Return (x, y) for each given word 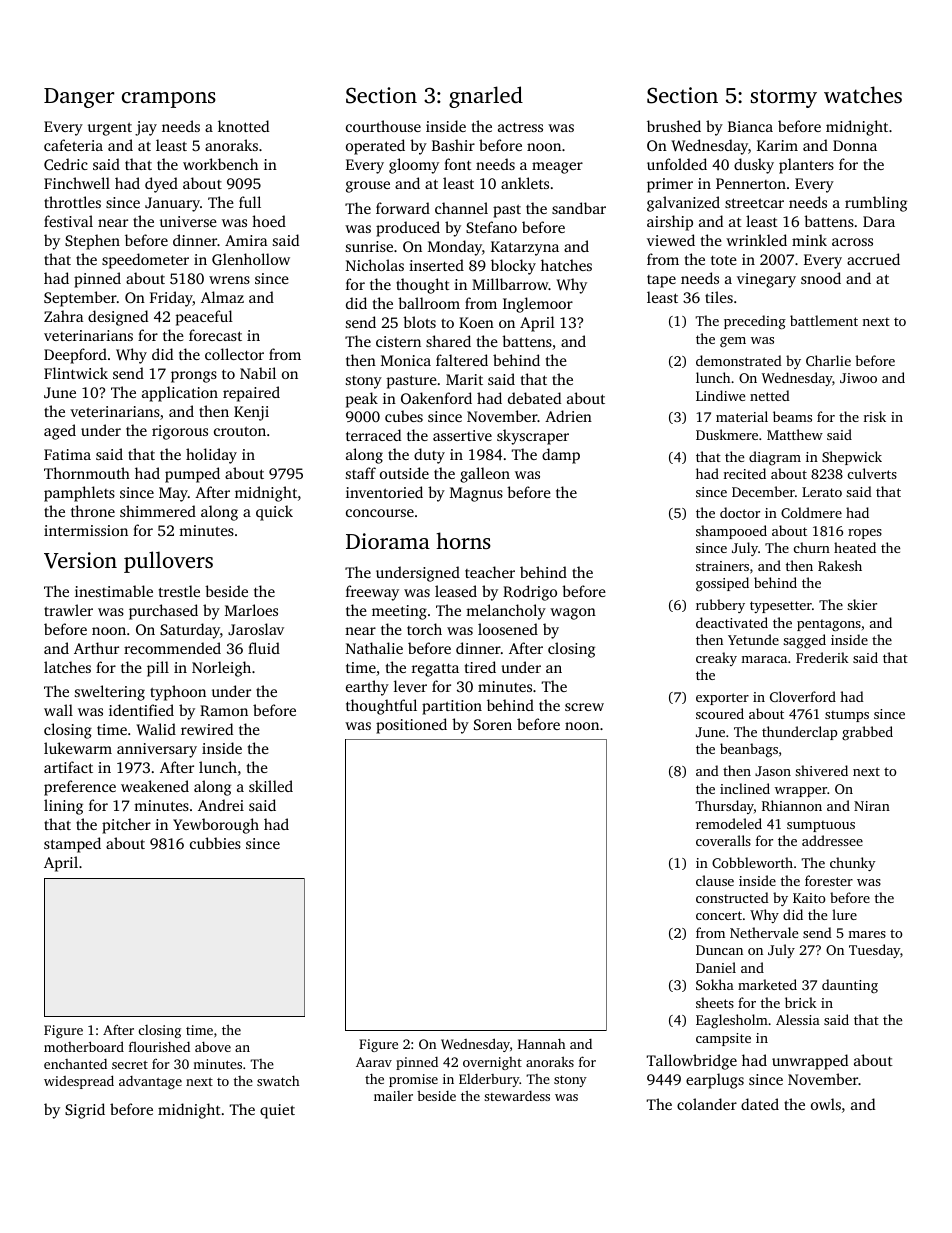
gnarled (486, 97)
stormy (784, 98)
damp (561, 456)
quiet (277, 1111)
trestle (179, 591)
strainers (722, 566)
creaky (716, 659)
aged (60, 432)
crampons (169, 100)
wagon (573, 614)
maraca (764, 659)
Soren (493, 724)
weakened (155, 786)
